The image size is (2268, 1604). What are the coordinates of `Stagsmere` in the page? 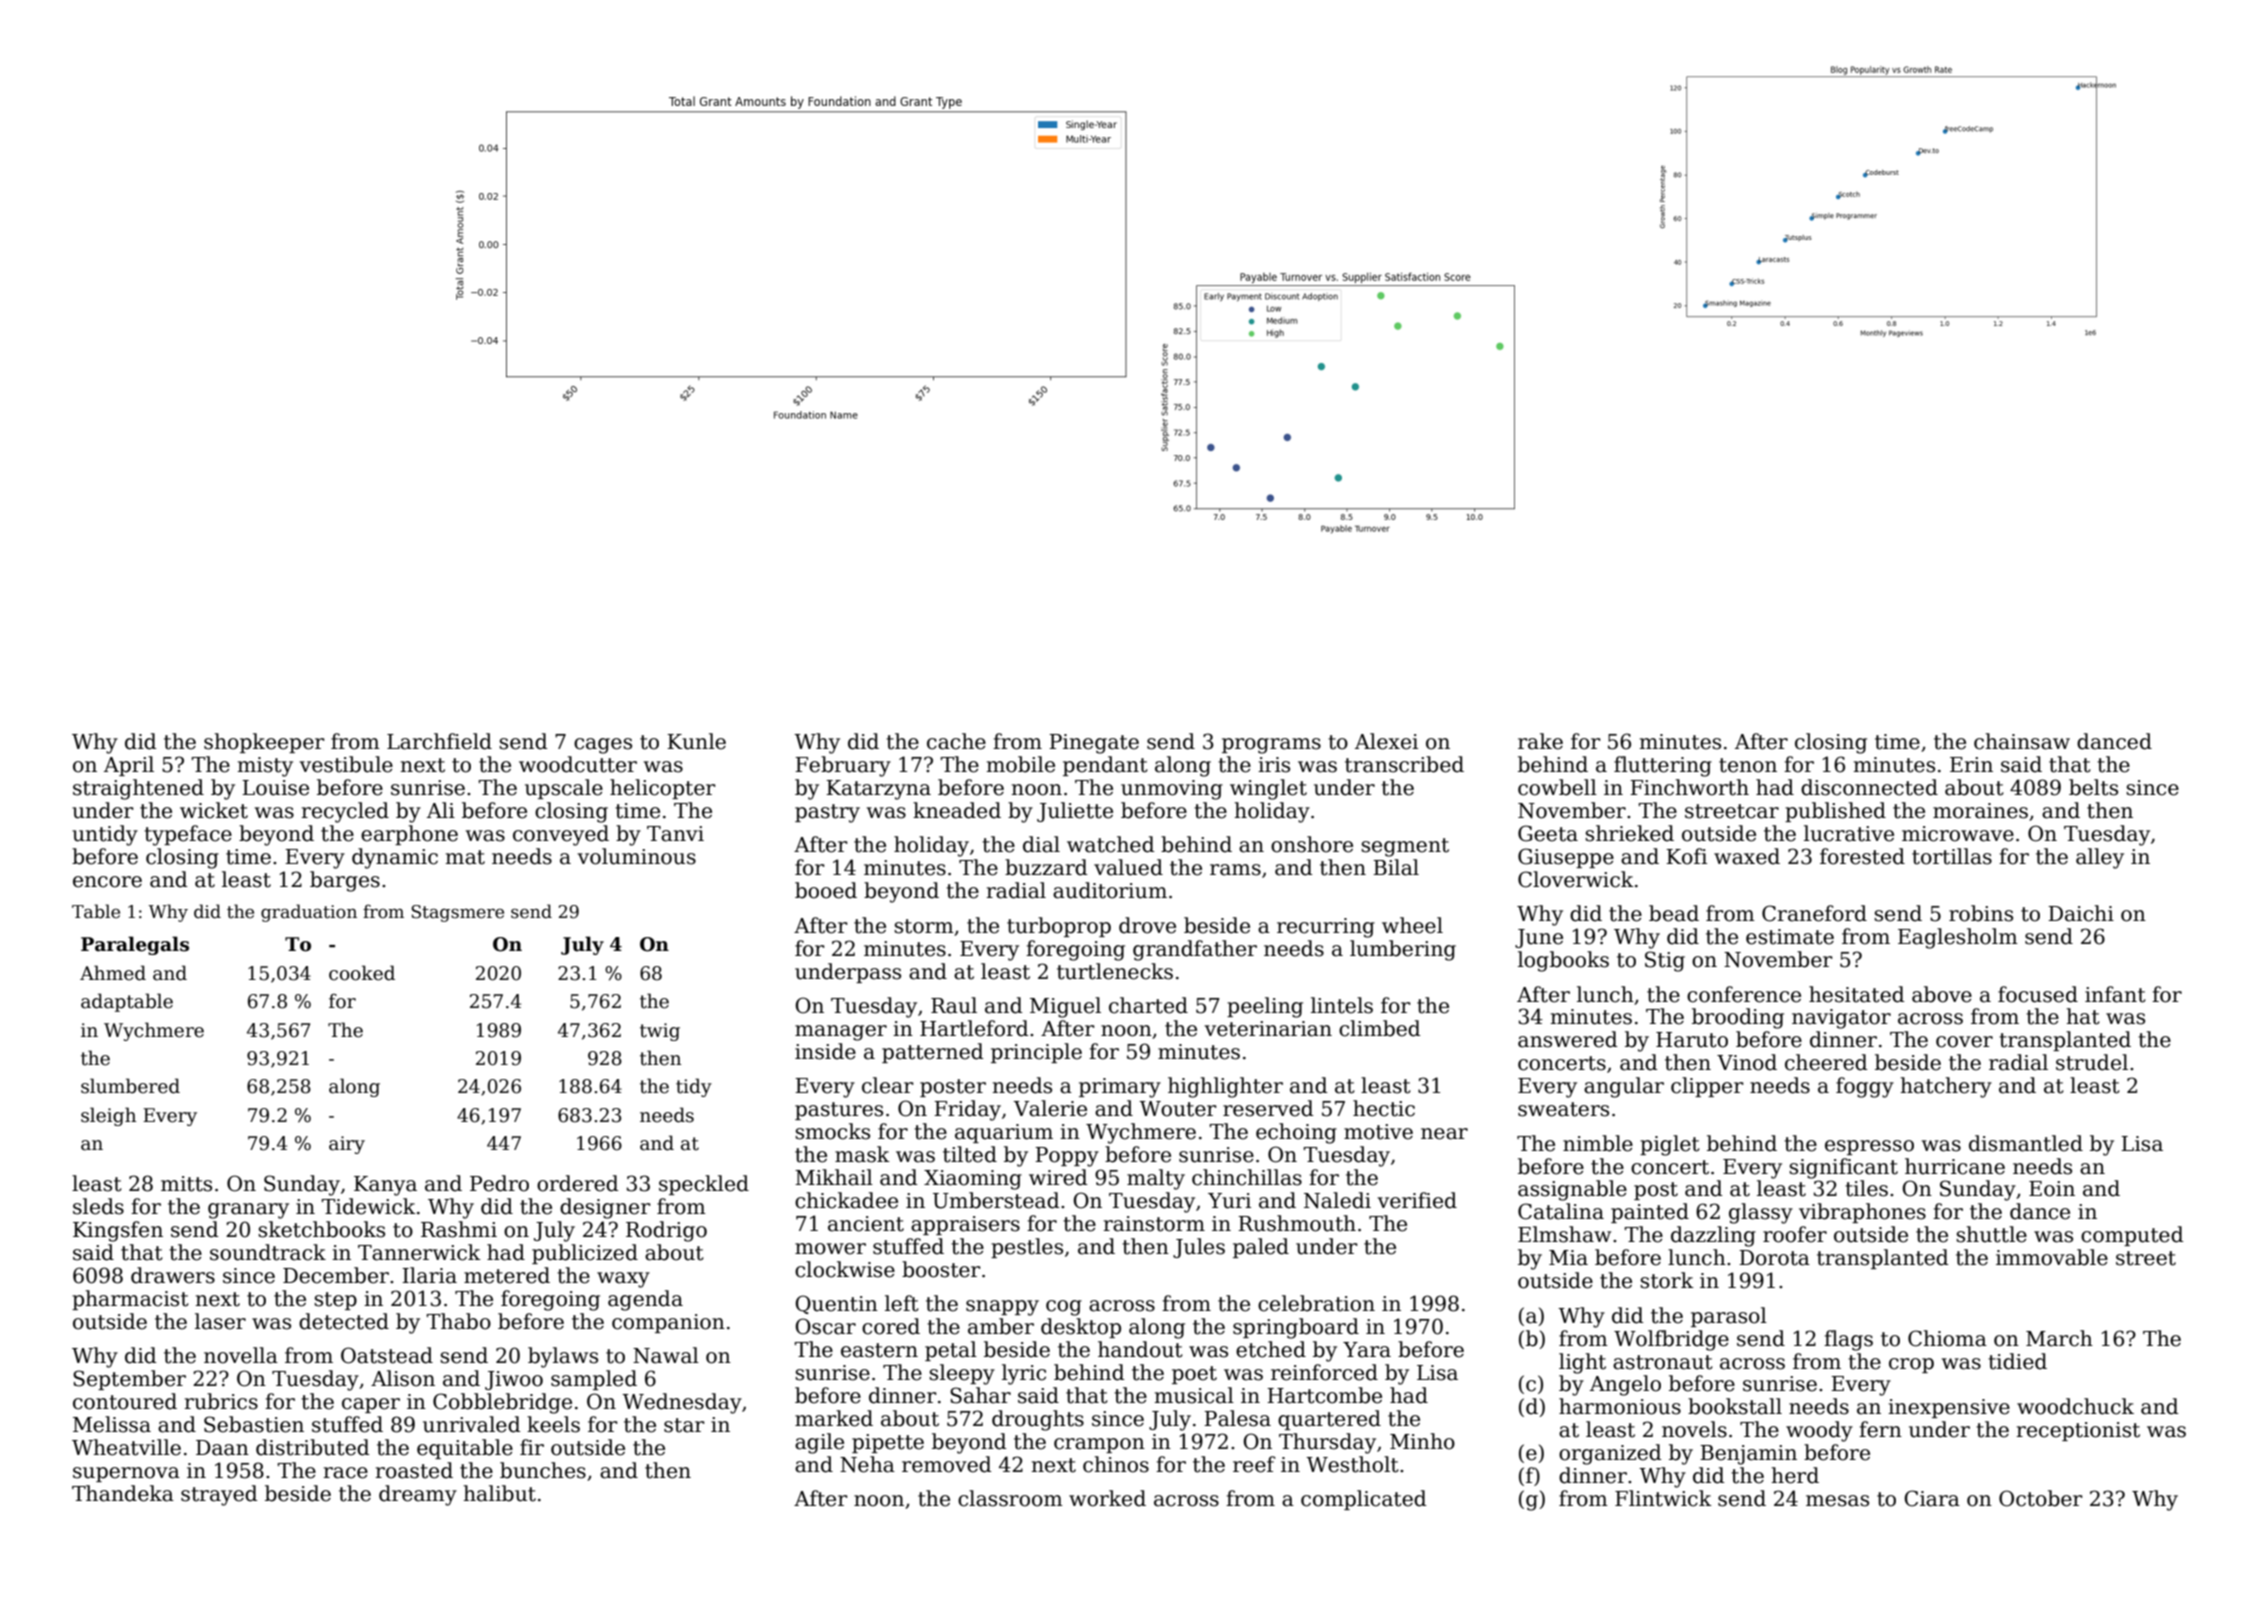 It's located at (457, 913).
